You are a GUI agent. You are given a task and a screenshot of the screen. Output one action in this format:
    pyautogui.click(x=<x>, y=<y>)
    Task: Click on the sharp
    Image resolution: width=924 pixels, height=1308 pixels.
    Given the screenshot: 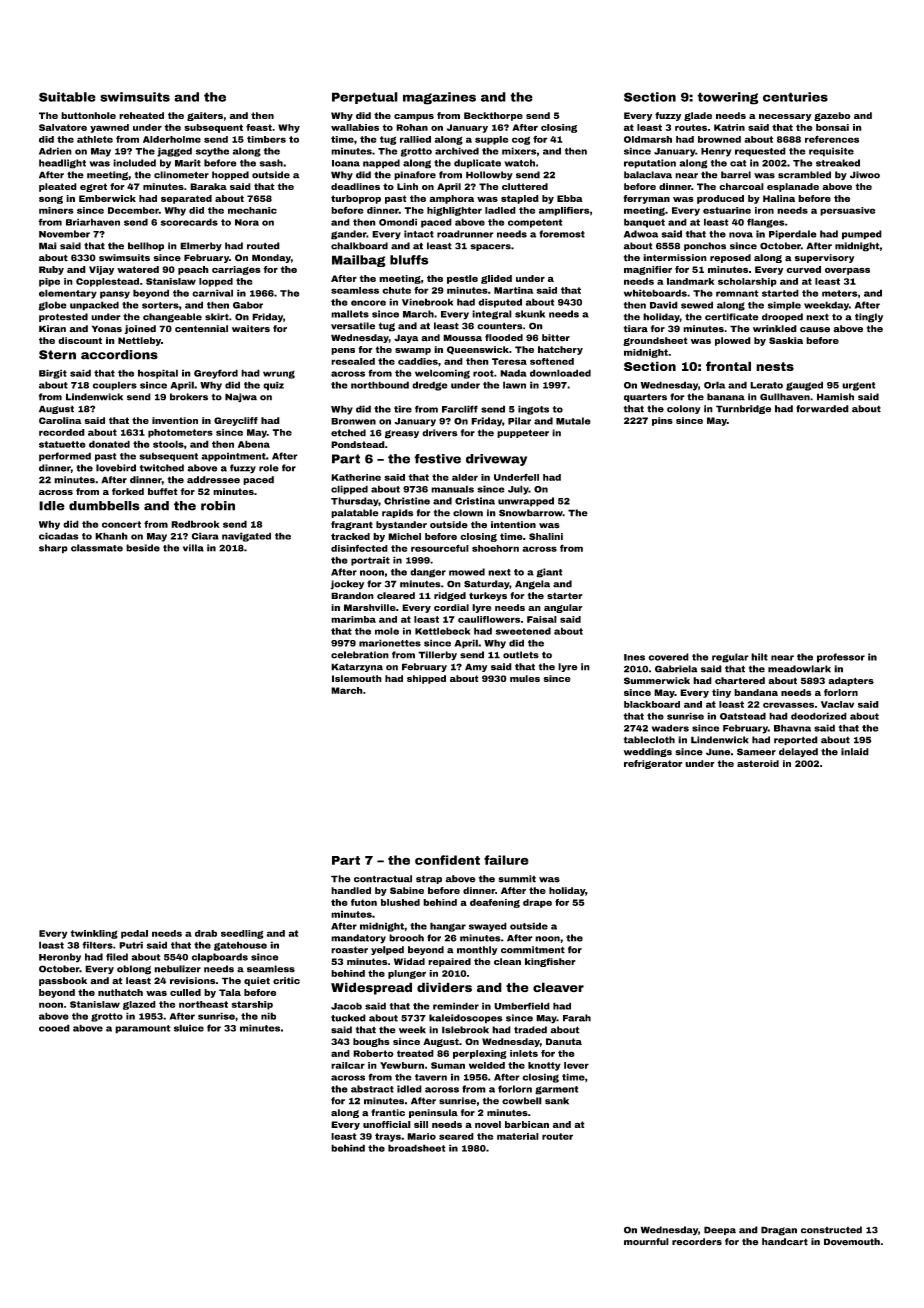 What is the action you would take?
    pyautogui.click(x=53, y=549)
